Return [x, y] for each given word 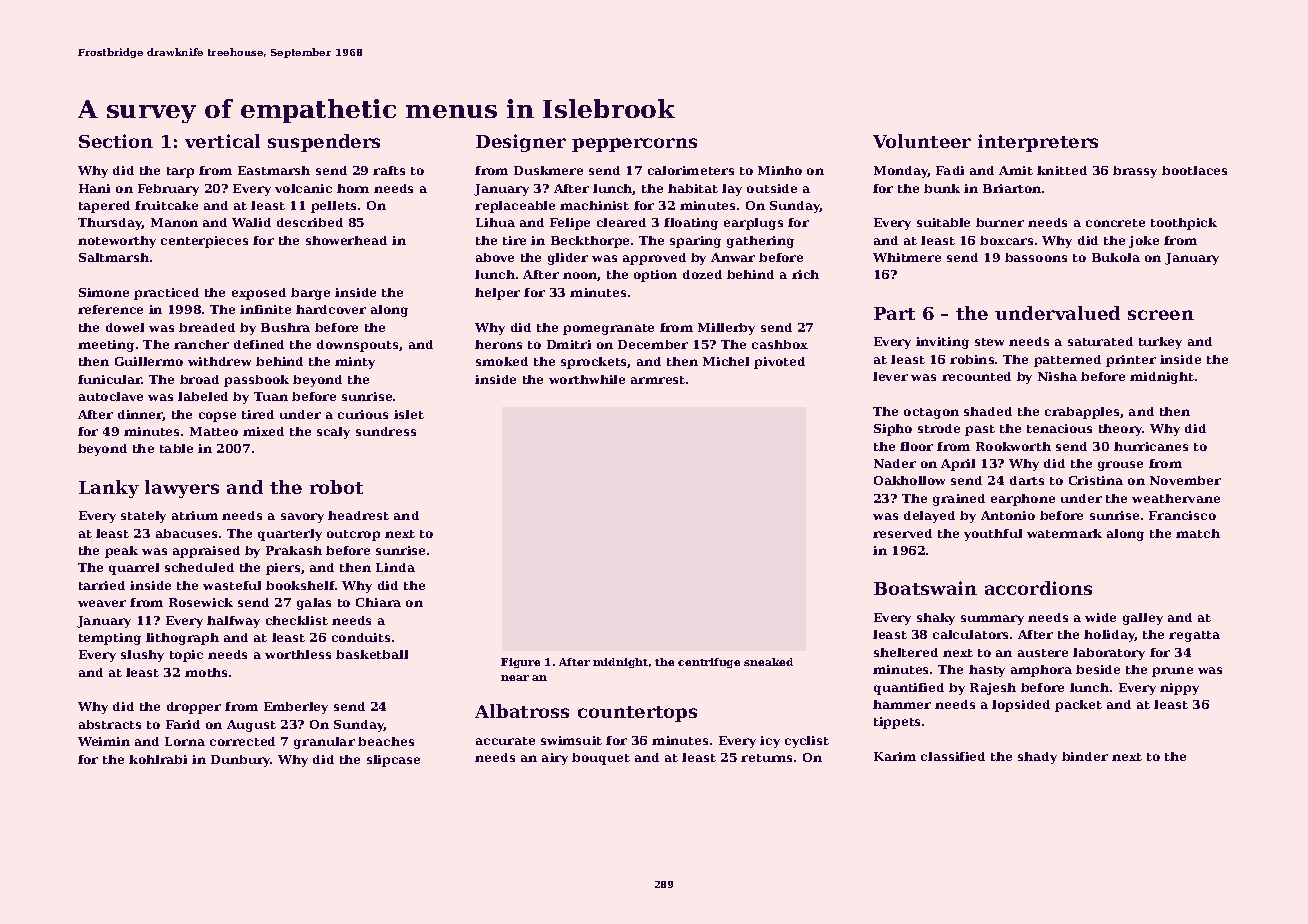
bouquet [601, 759]
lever [890, 376]
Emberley [296, 708]
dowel [125, 327]
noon [580, 276]
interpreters [1038, 143]
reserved [902, 533]
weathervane [1176, 498]
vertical [222, 141]
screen [1161, 315]
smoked [502, 361]
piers [283, 569]
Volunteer [922, 141]
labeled [203, 396]
